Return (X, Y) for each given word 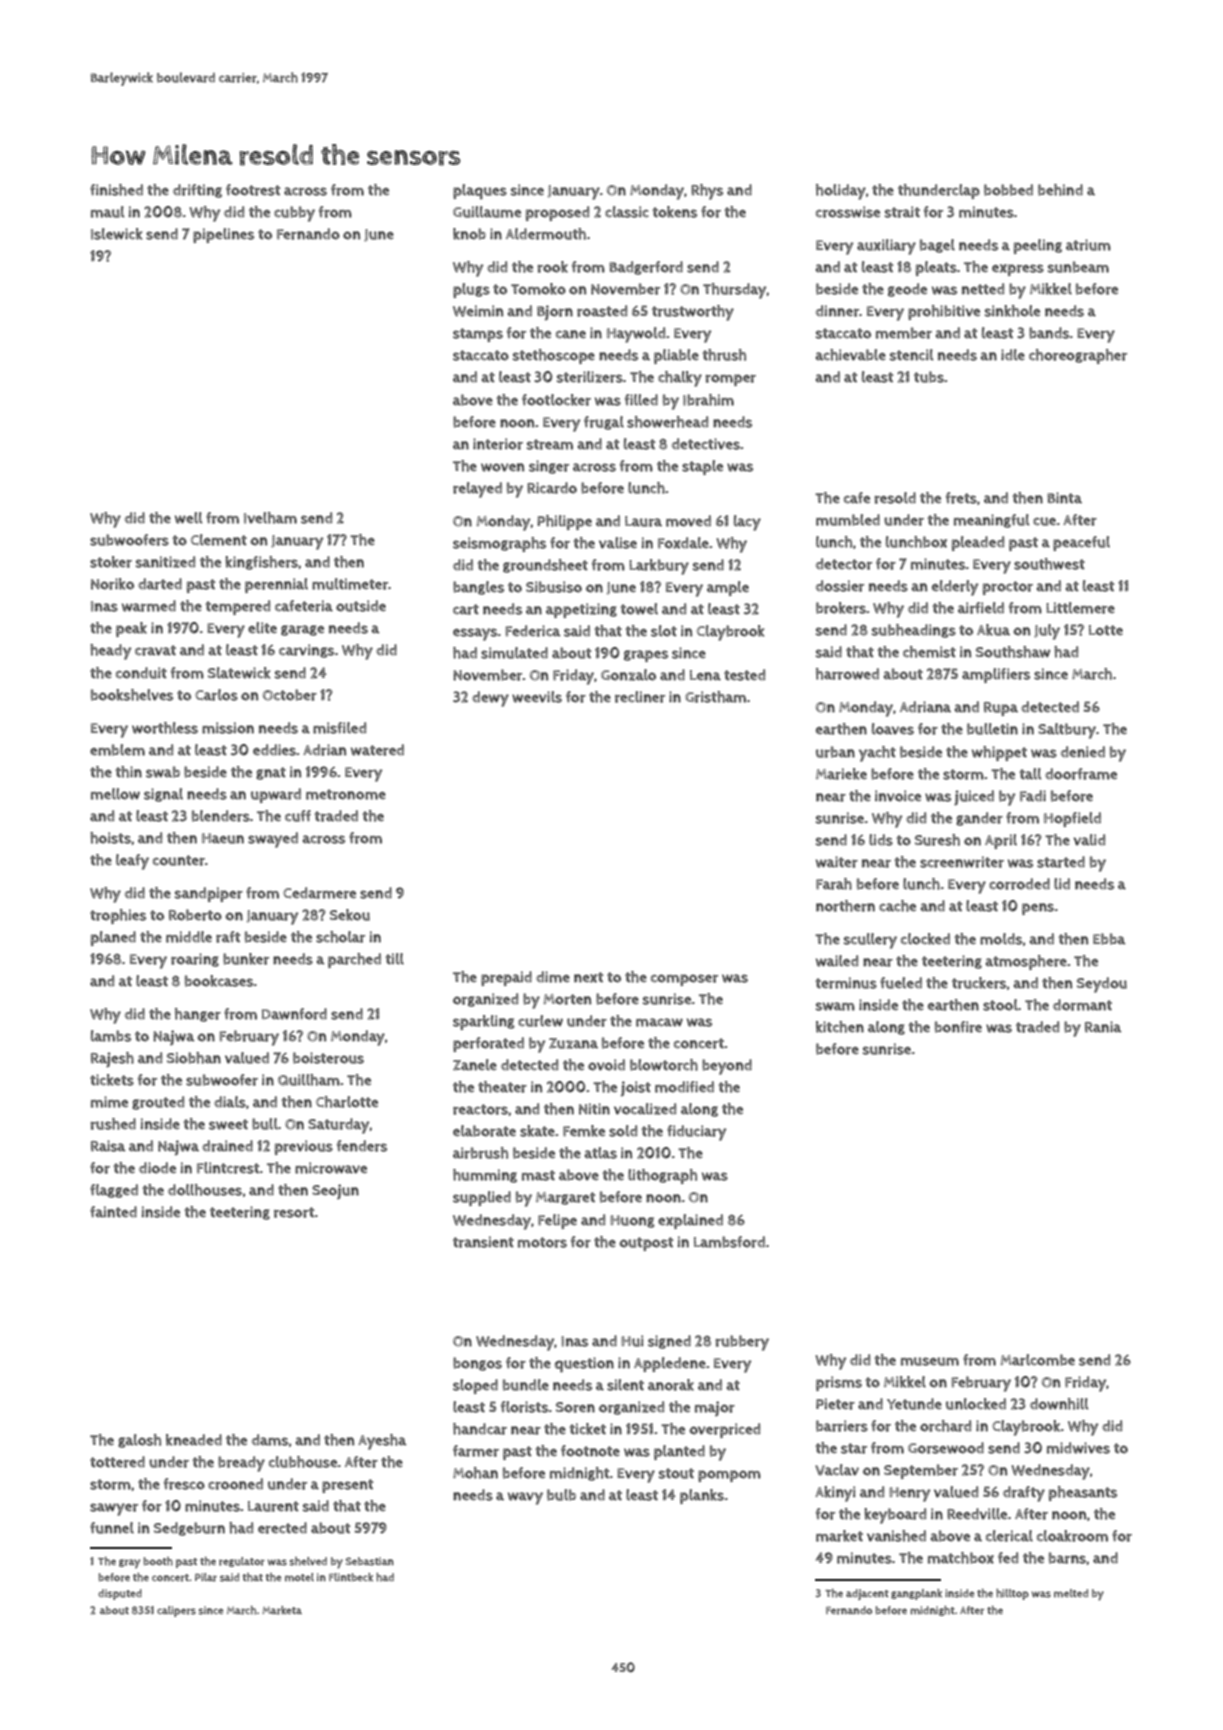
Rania (1103, 1027)
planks (702, 1496)
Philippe (564, 522)
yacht (877, 754)
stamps (478, 335)
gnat (271, 773)
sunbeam (1078, 267)
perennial (276, 585)
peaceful (1081, 543)
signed (669, 1342)
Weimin (478, 311)
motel (299, 1577)
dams (270, 1440)
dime (553, 977)
